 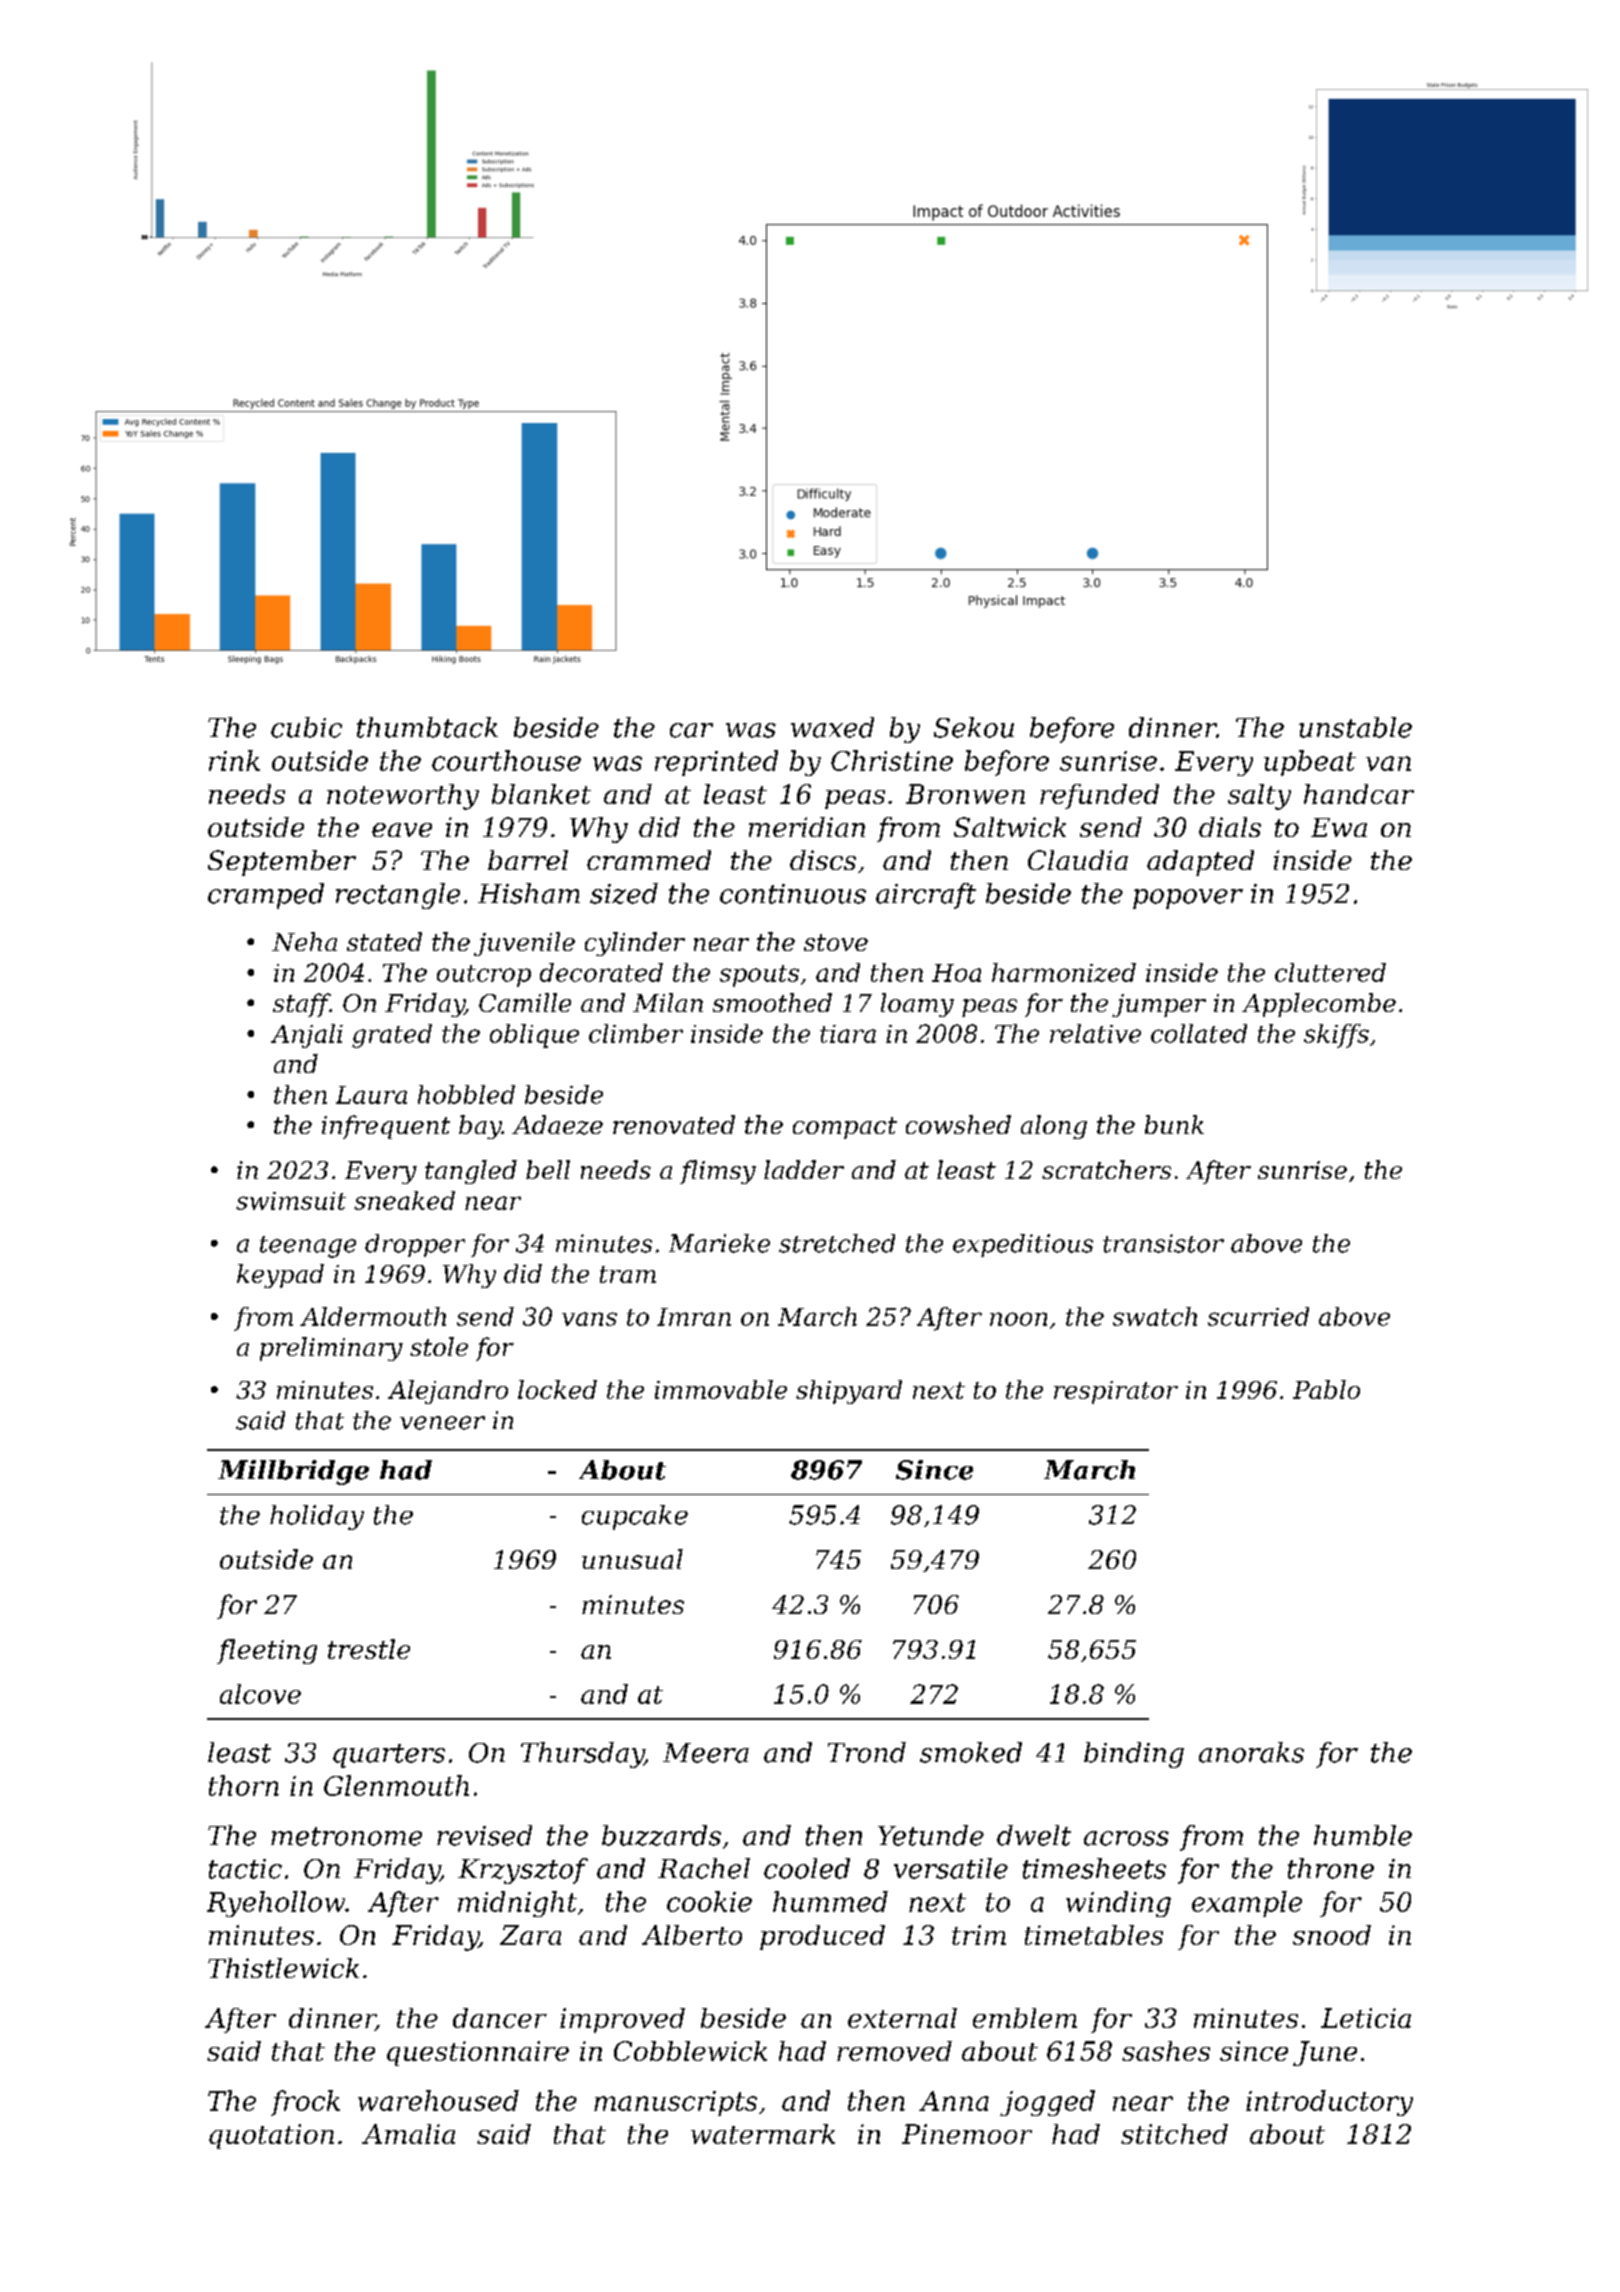 What do you see at coordinates (271, 2136) in the image?
I see `quotation` at bounding box center [271, 2136].
